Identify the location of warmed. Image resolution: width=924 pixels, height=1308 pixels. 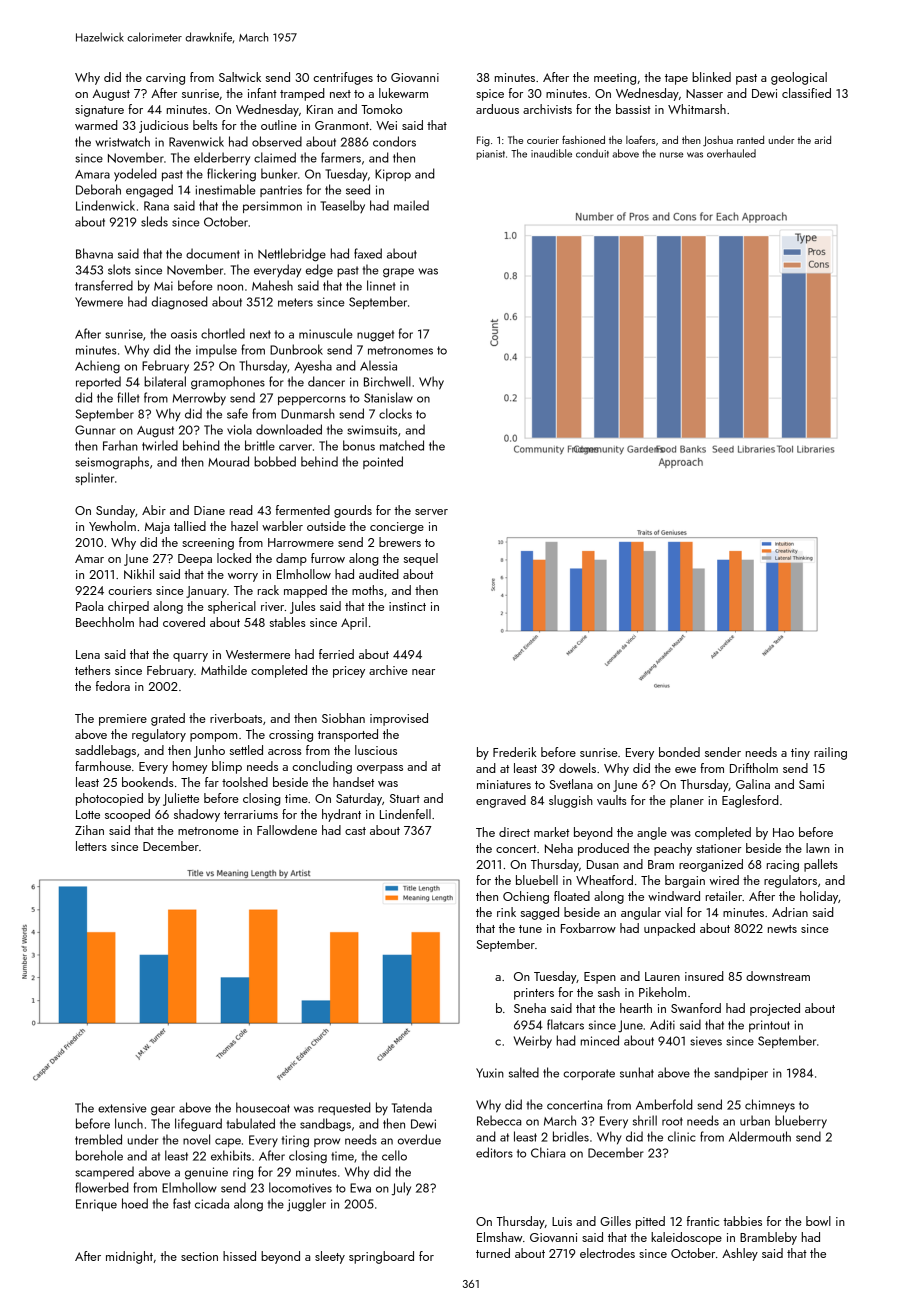
(96, 125).
